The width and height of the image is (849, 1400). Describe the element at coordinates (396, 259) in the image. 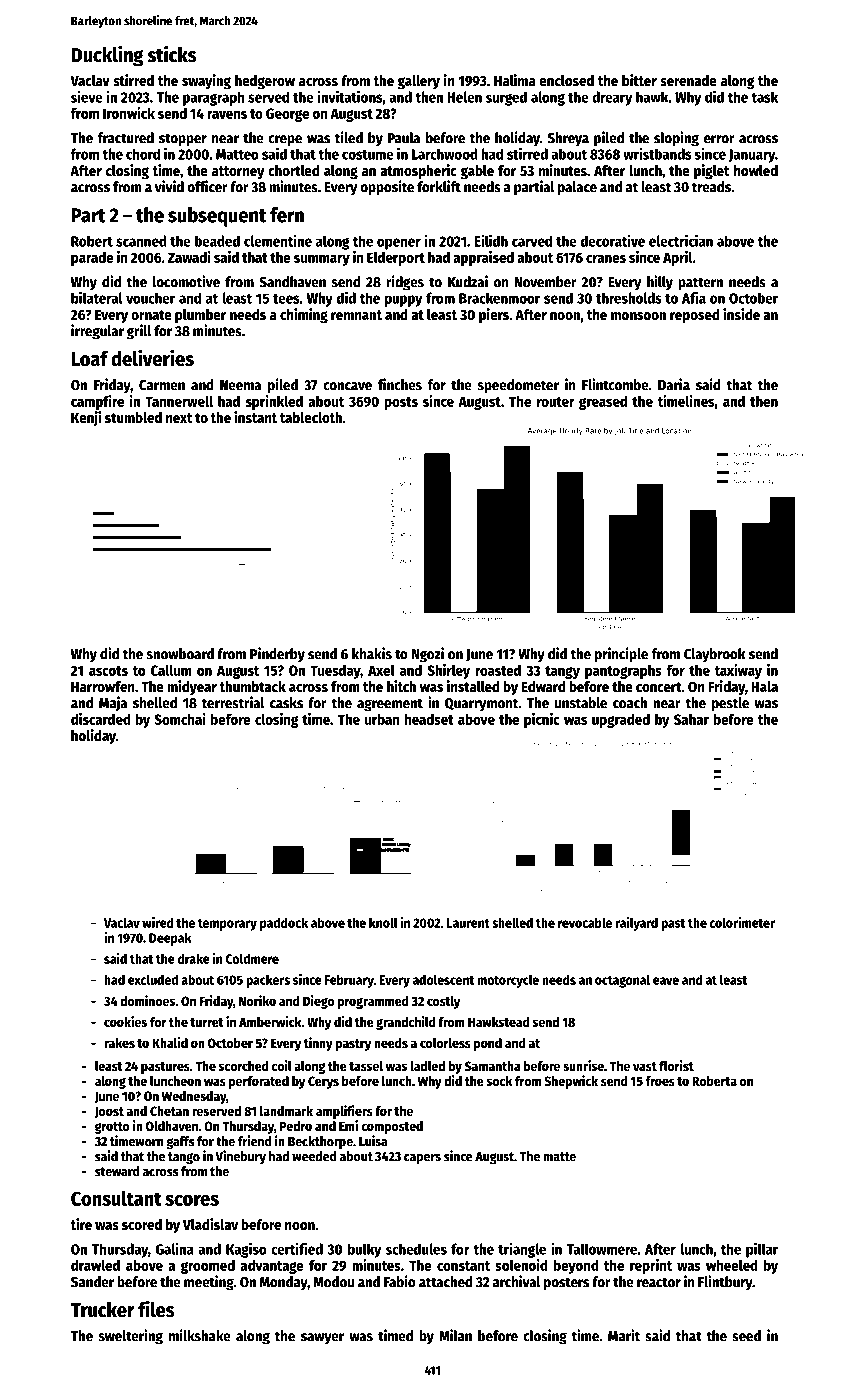

I see `Elderport` at that location.
